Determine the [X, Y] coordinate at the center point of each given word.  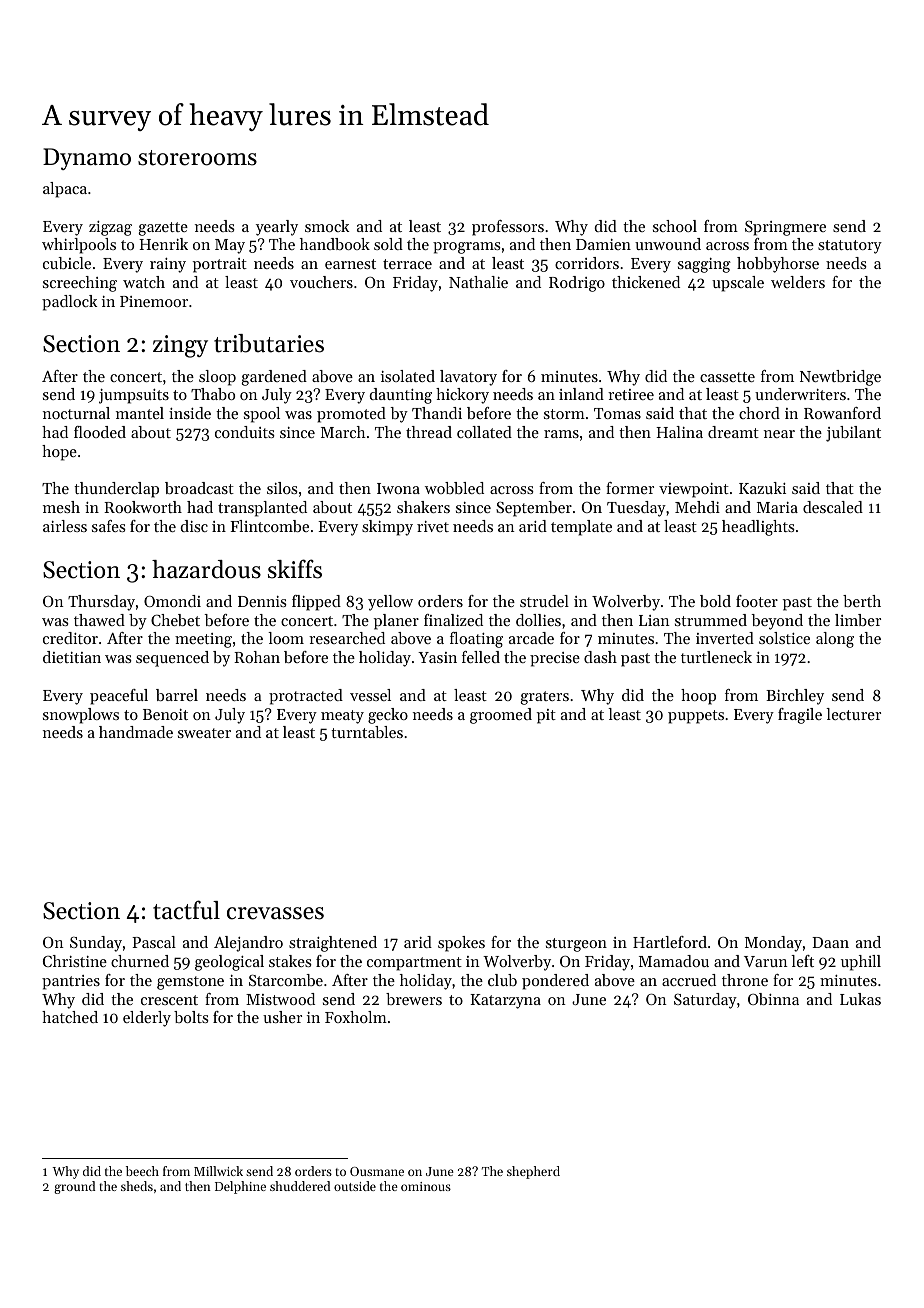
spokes [461, 944]
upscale [738, 284]
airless [65, 526]
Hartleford [670, 942]
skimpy [387, 528]
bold [715, 601]
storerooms [197, 158]
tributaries [269, 343]
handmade [136, 732]
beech [142, 1171]
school [675, 226]
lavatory [468, 378]
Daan [830, 942]
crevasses [275, 913]
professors [508, 228]
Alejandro [248, 944]
